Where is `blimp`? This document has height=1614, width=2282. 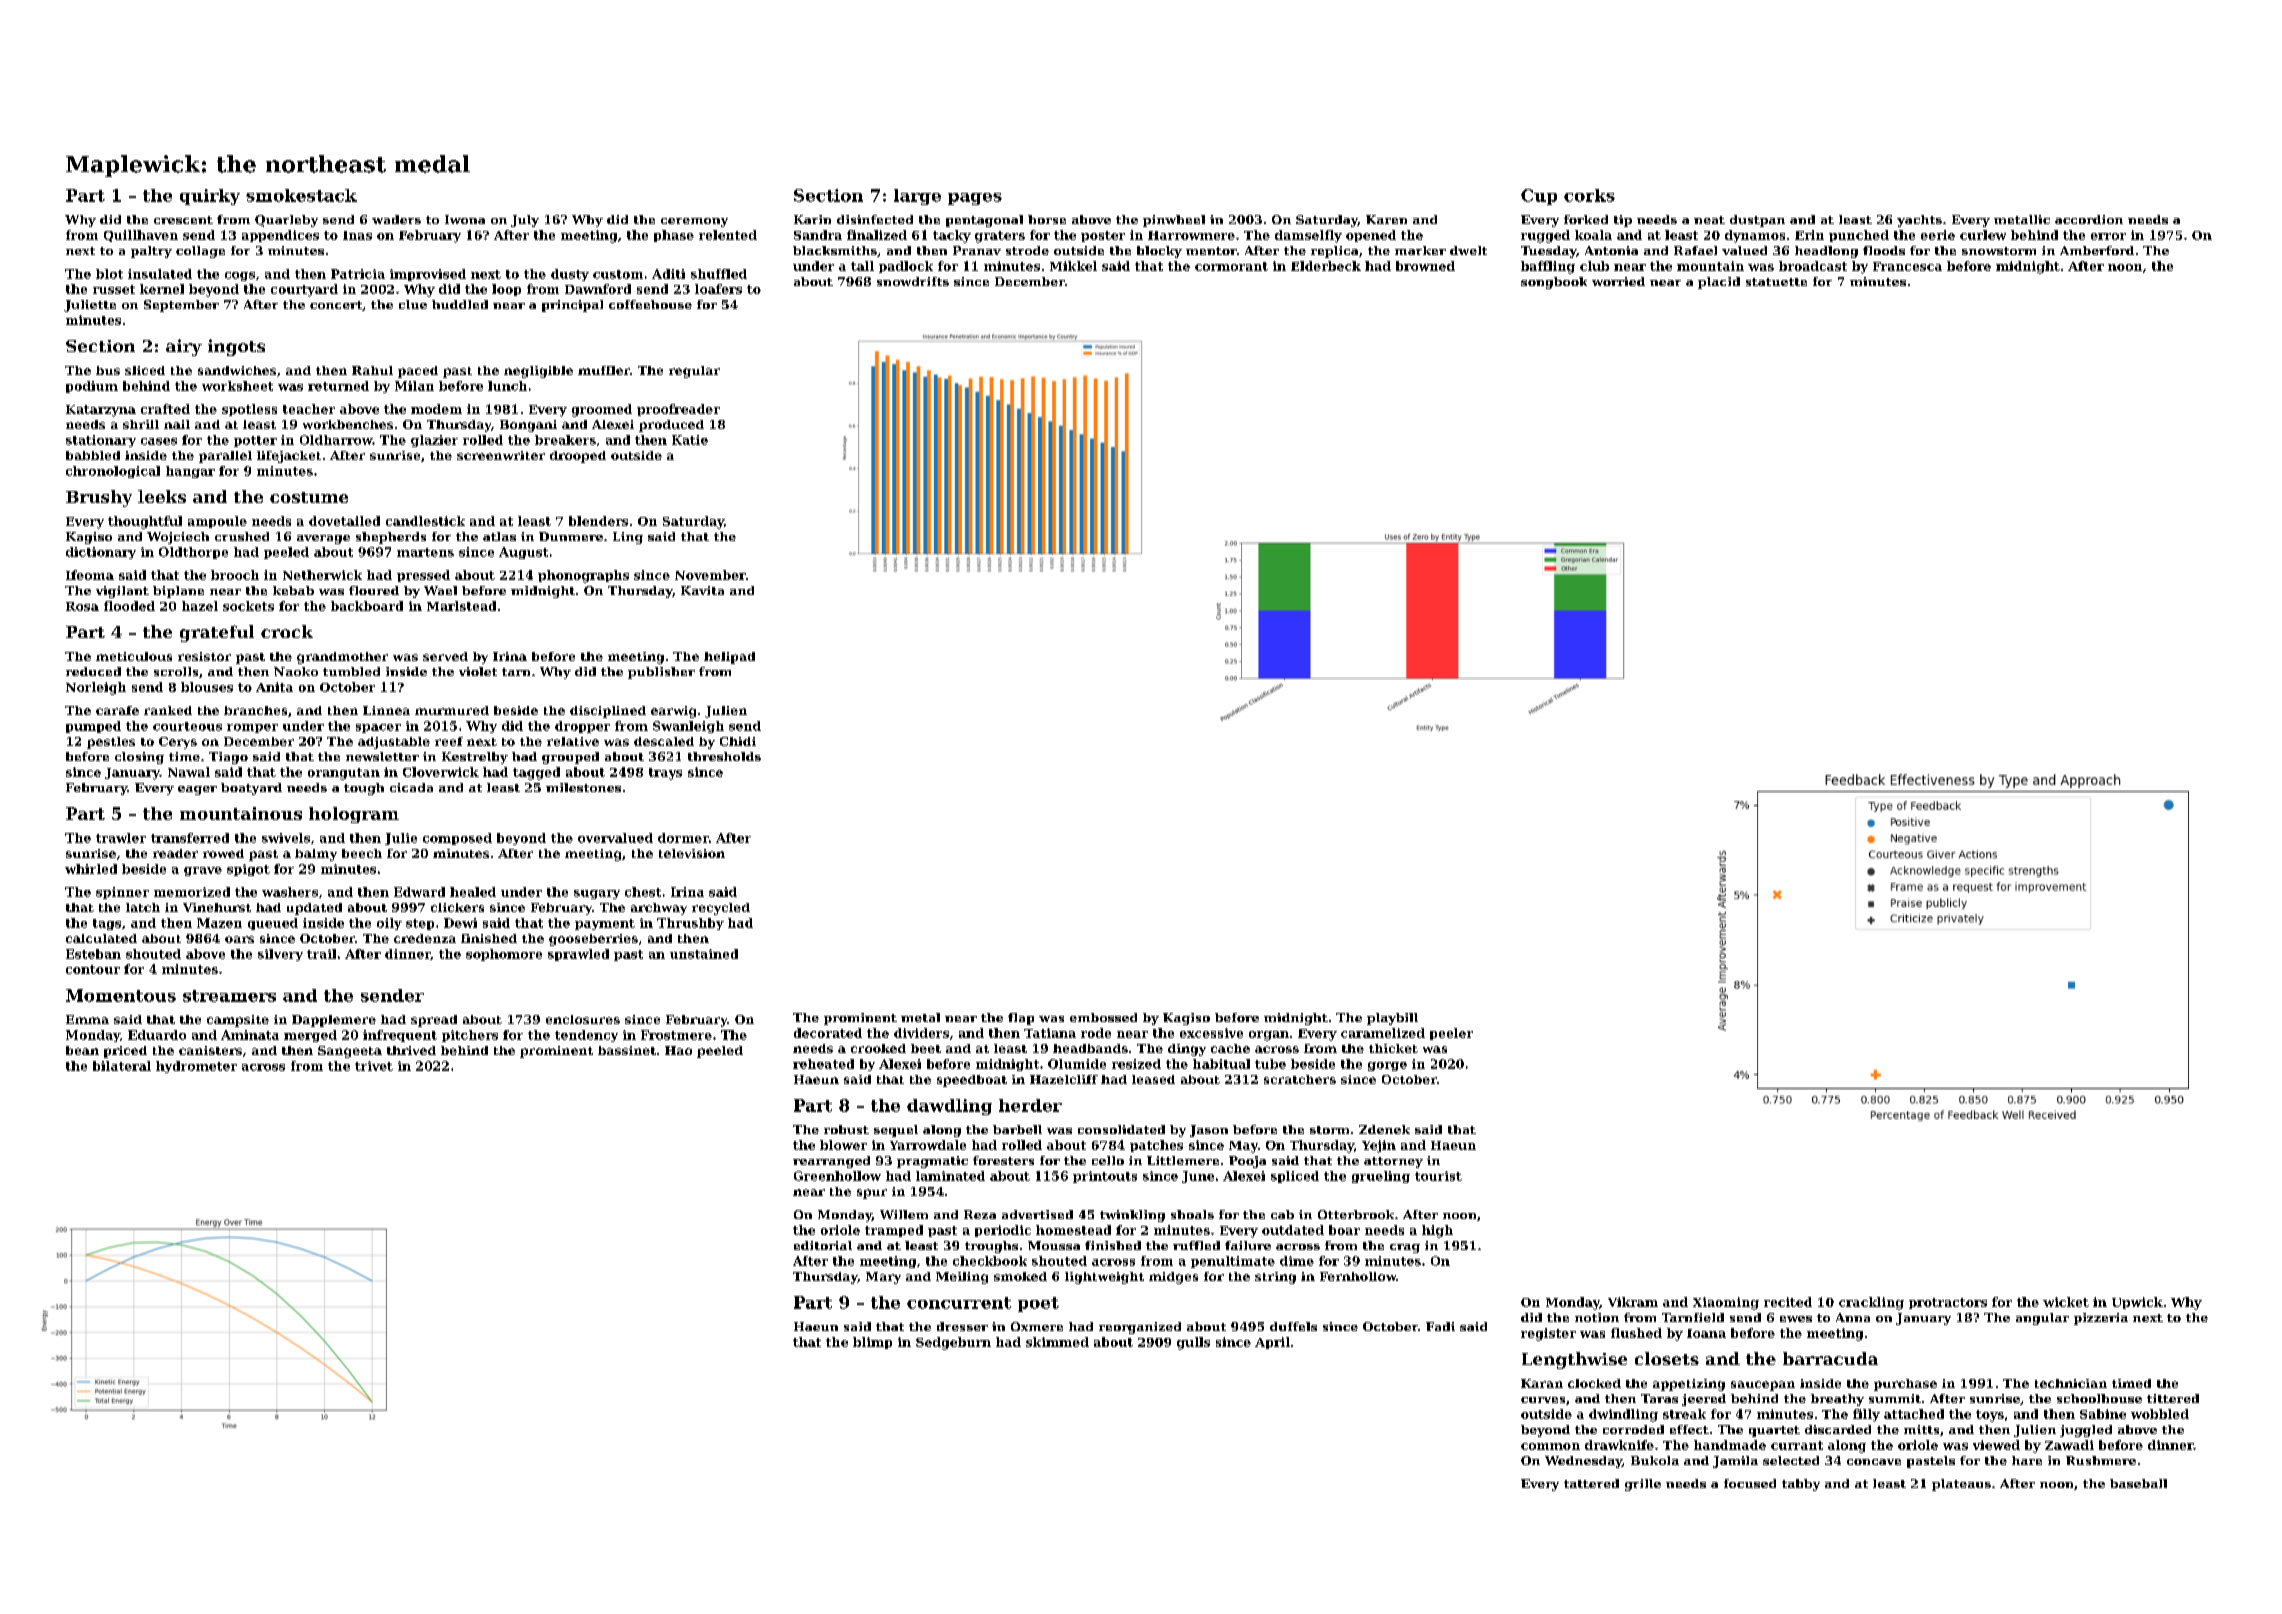
blimp is located at coordinates (872, 1343).
